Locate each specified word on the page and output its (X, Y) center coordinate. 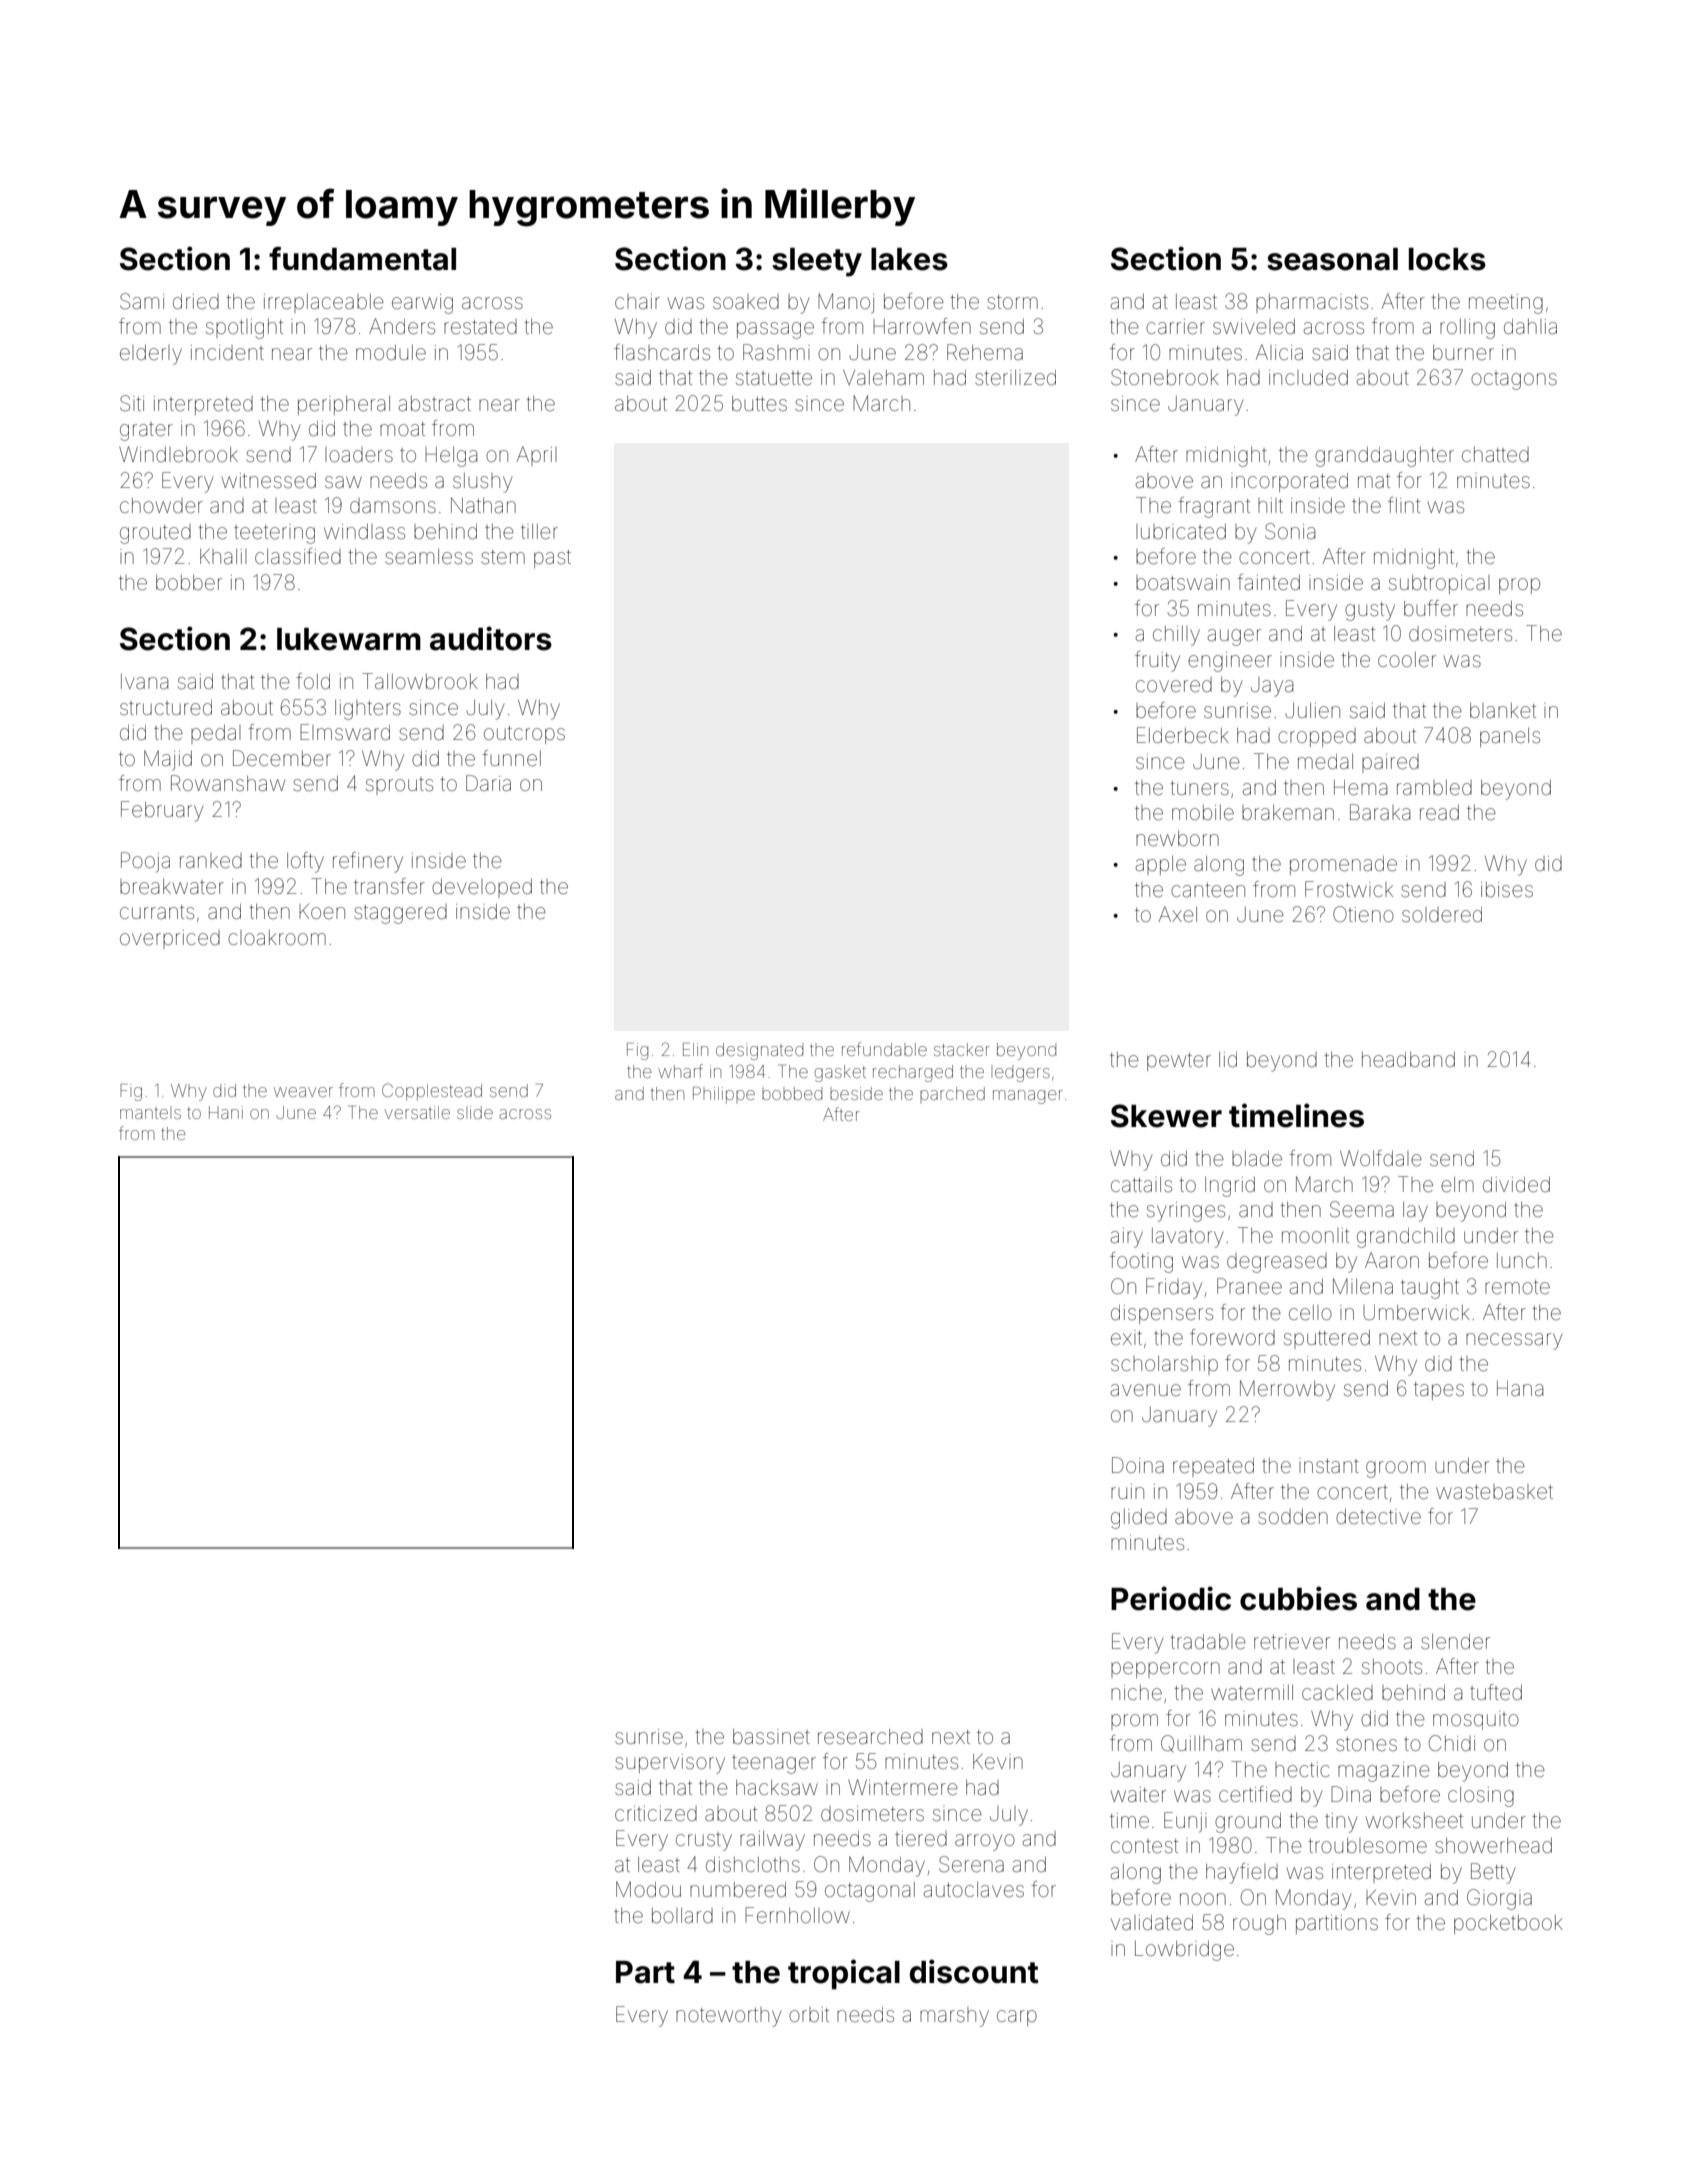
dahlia (1530, 326)
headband (1408, 1060)
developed (482, 888)
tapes (1439, 1391)
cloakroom (277, 937)
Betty (1493, 1873)
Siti (132, 403)
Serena (971, 1864)
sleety (817, 262)
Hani (226, 1112)
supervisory (670, 1764)
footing (1141, 1262)
